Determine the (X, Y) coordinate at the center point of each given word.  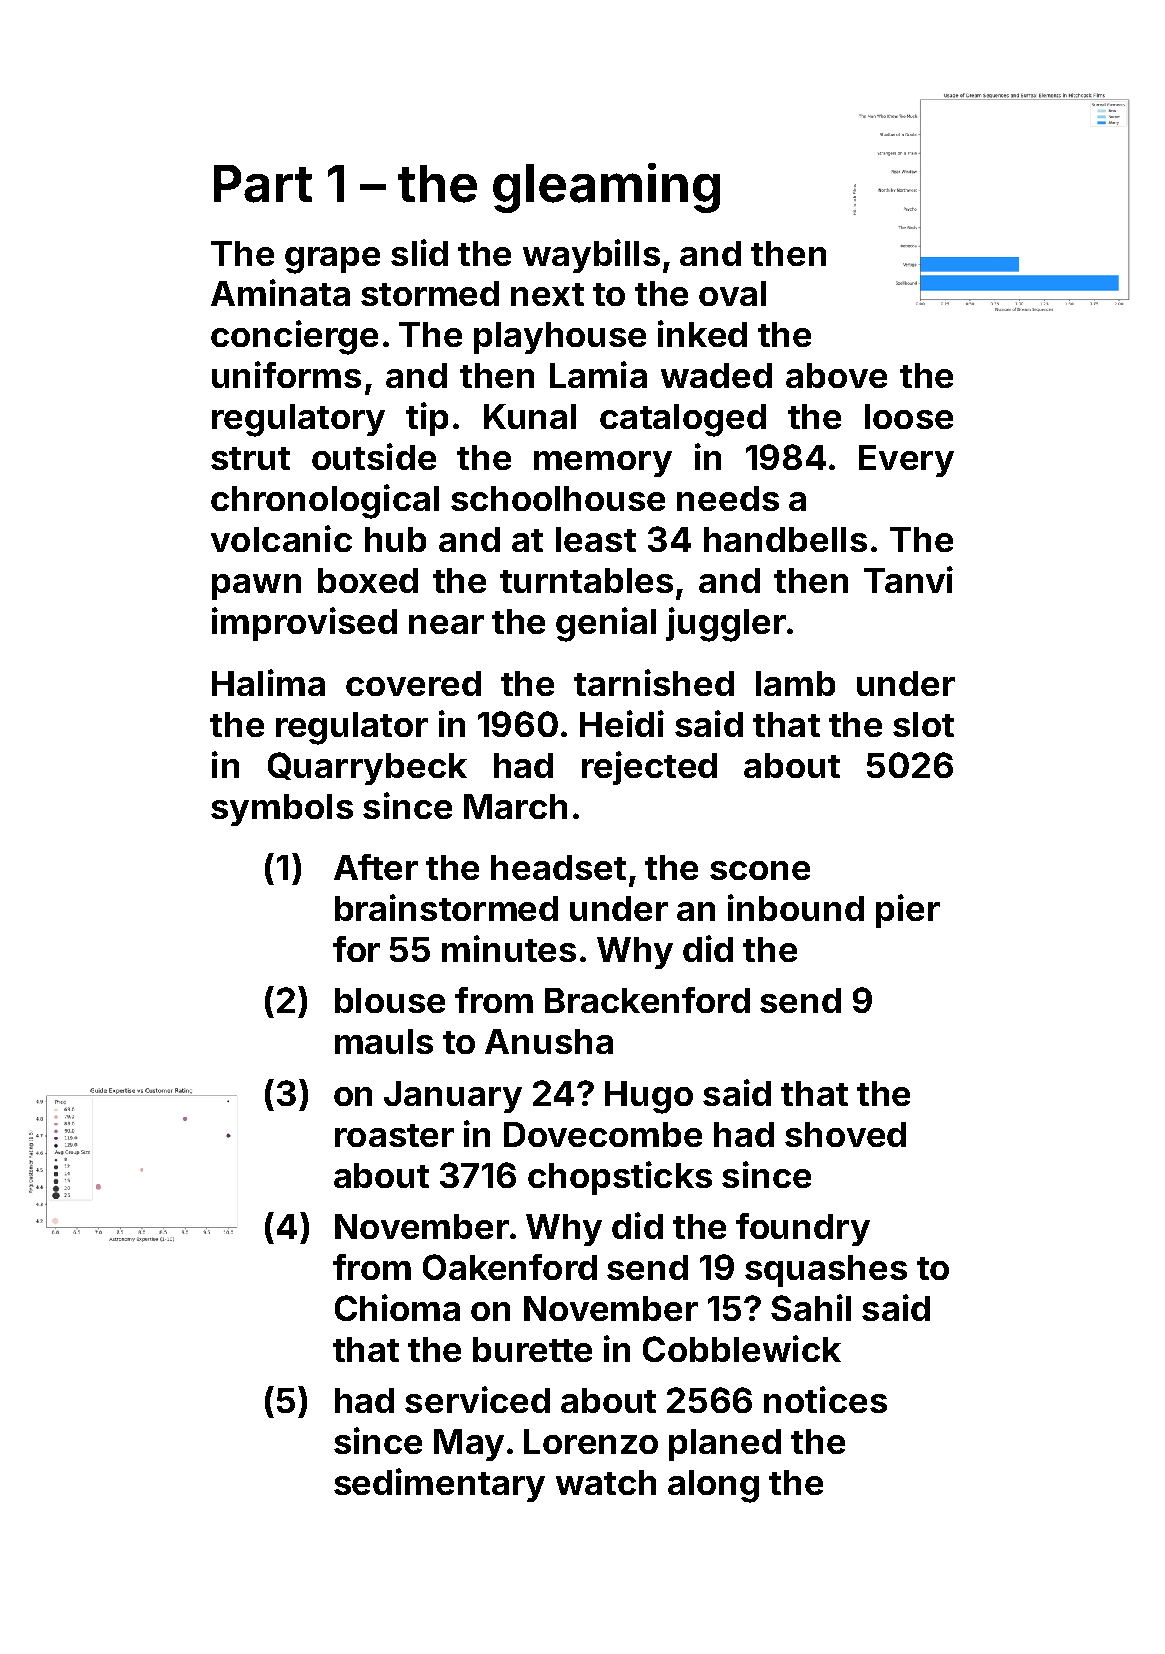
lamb (795, 683)
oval (732, 293)
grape (332, 260)
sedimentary (439, 1485)
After (376, 867)
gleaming (606, 188)
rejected (649, 768)
